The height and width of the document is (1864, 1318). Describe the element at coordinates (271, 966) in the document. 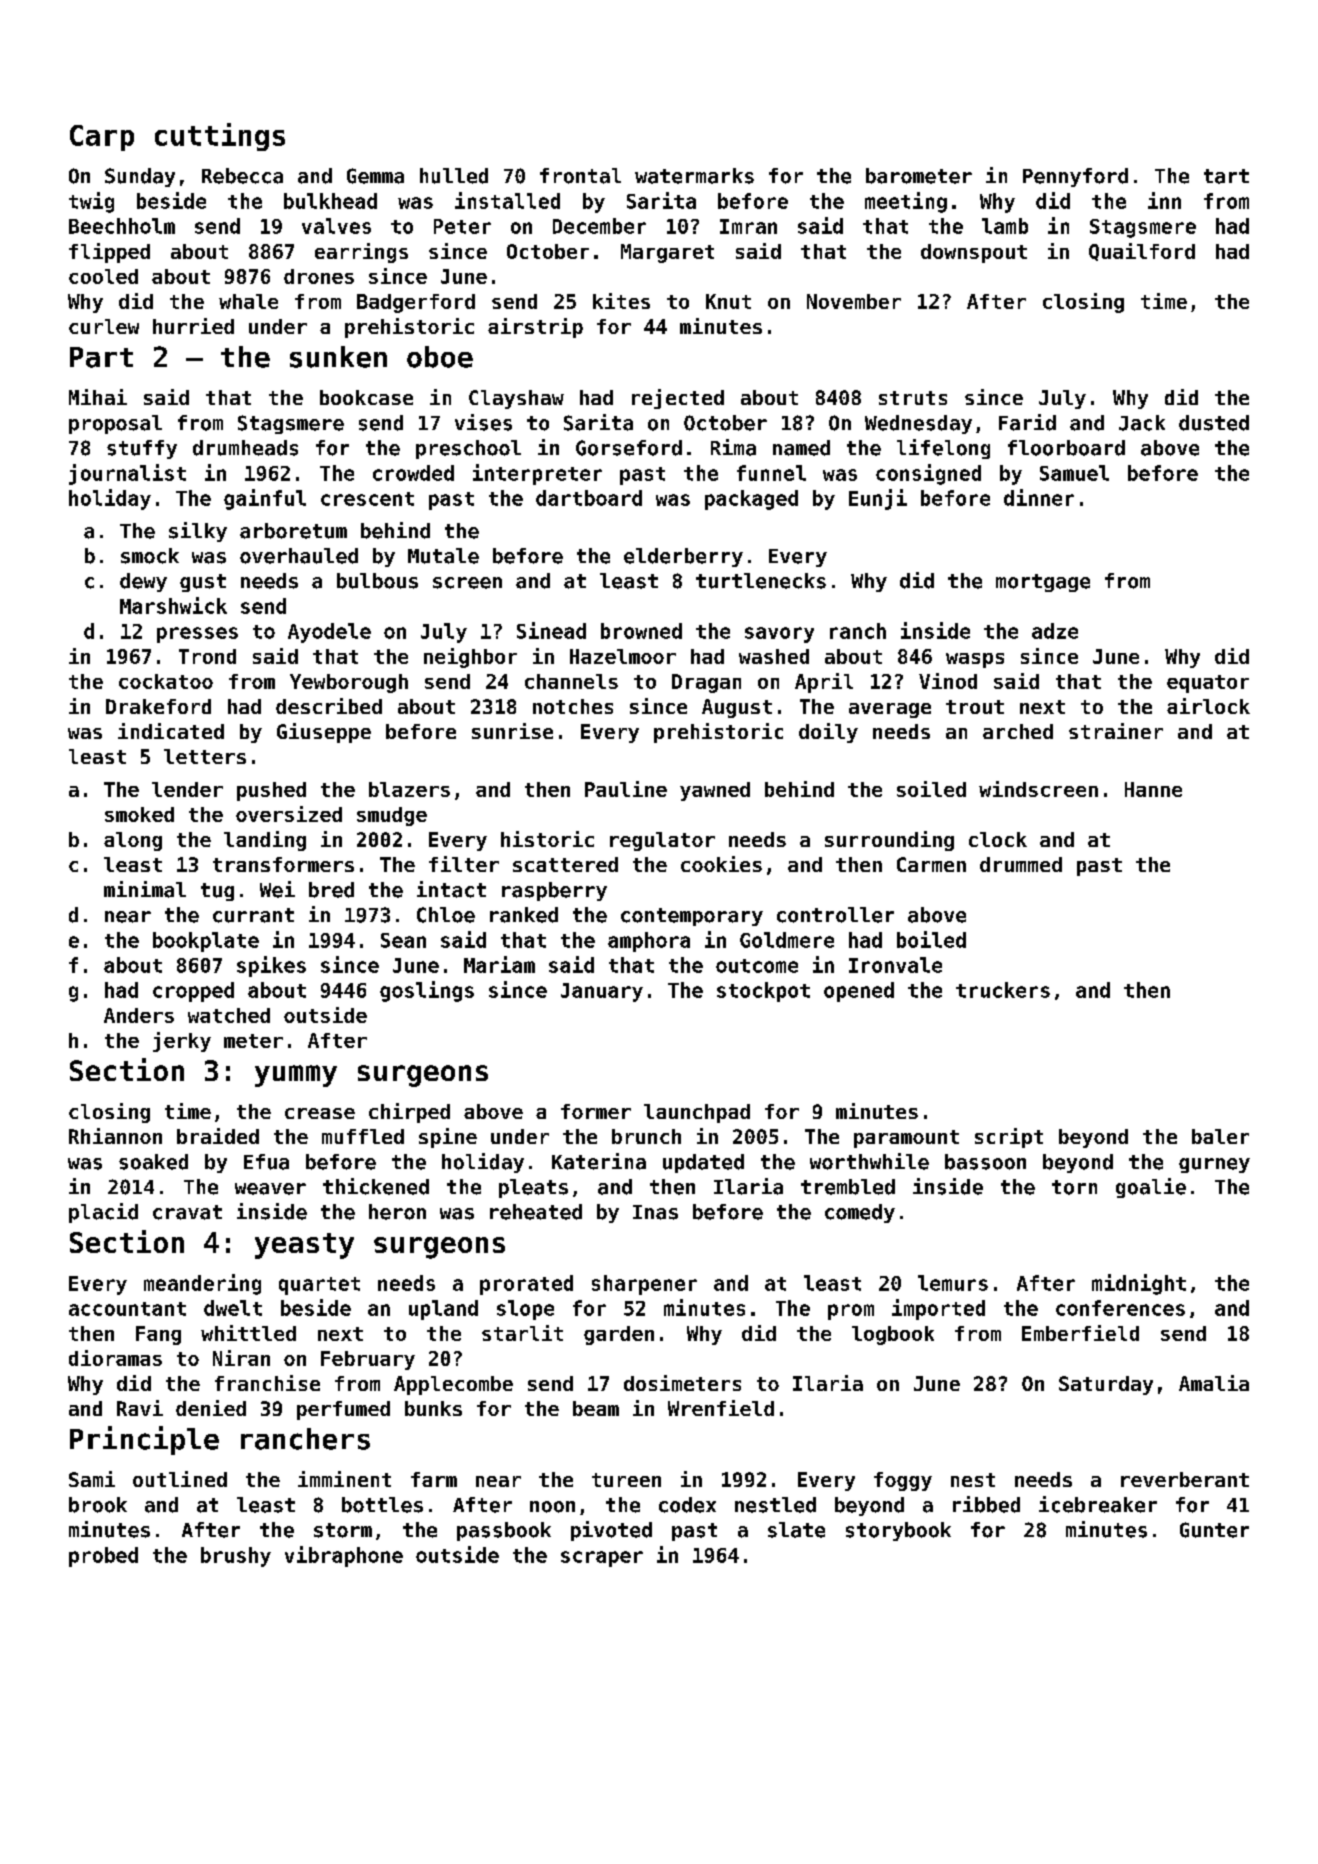

I see `spikes` at that location.
